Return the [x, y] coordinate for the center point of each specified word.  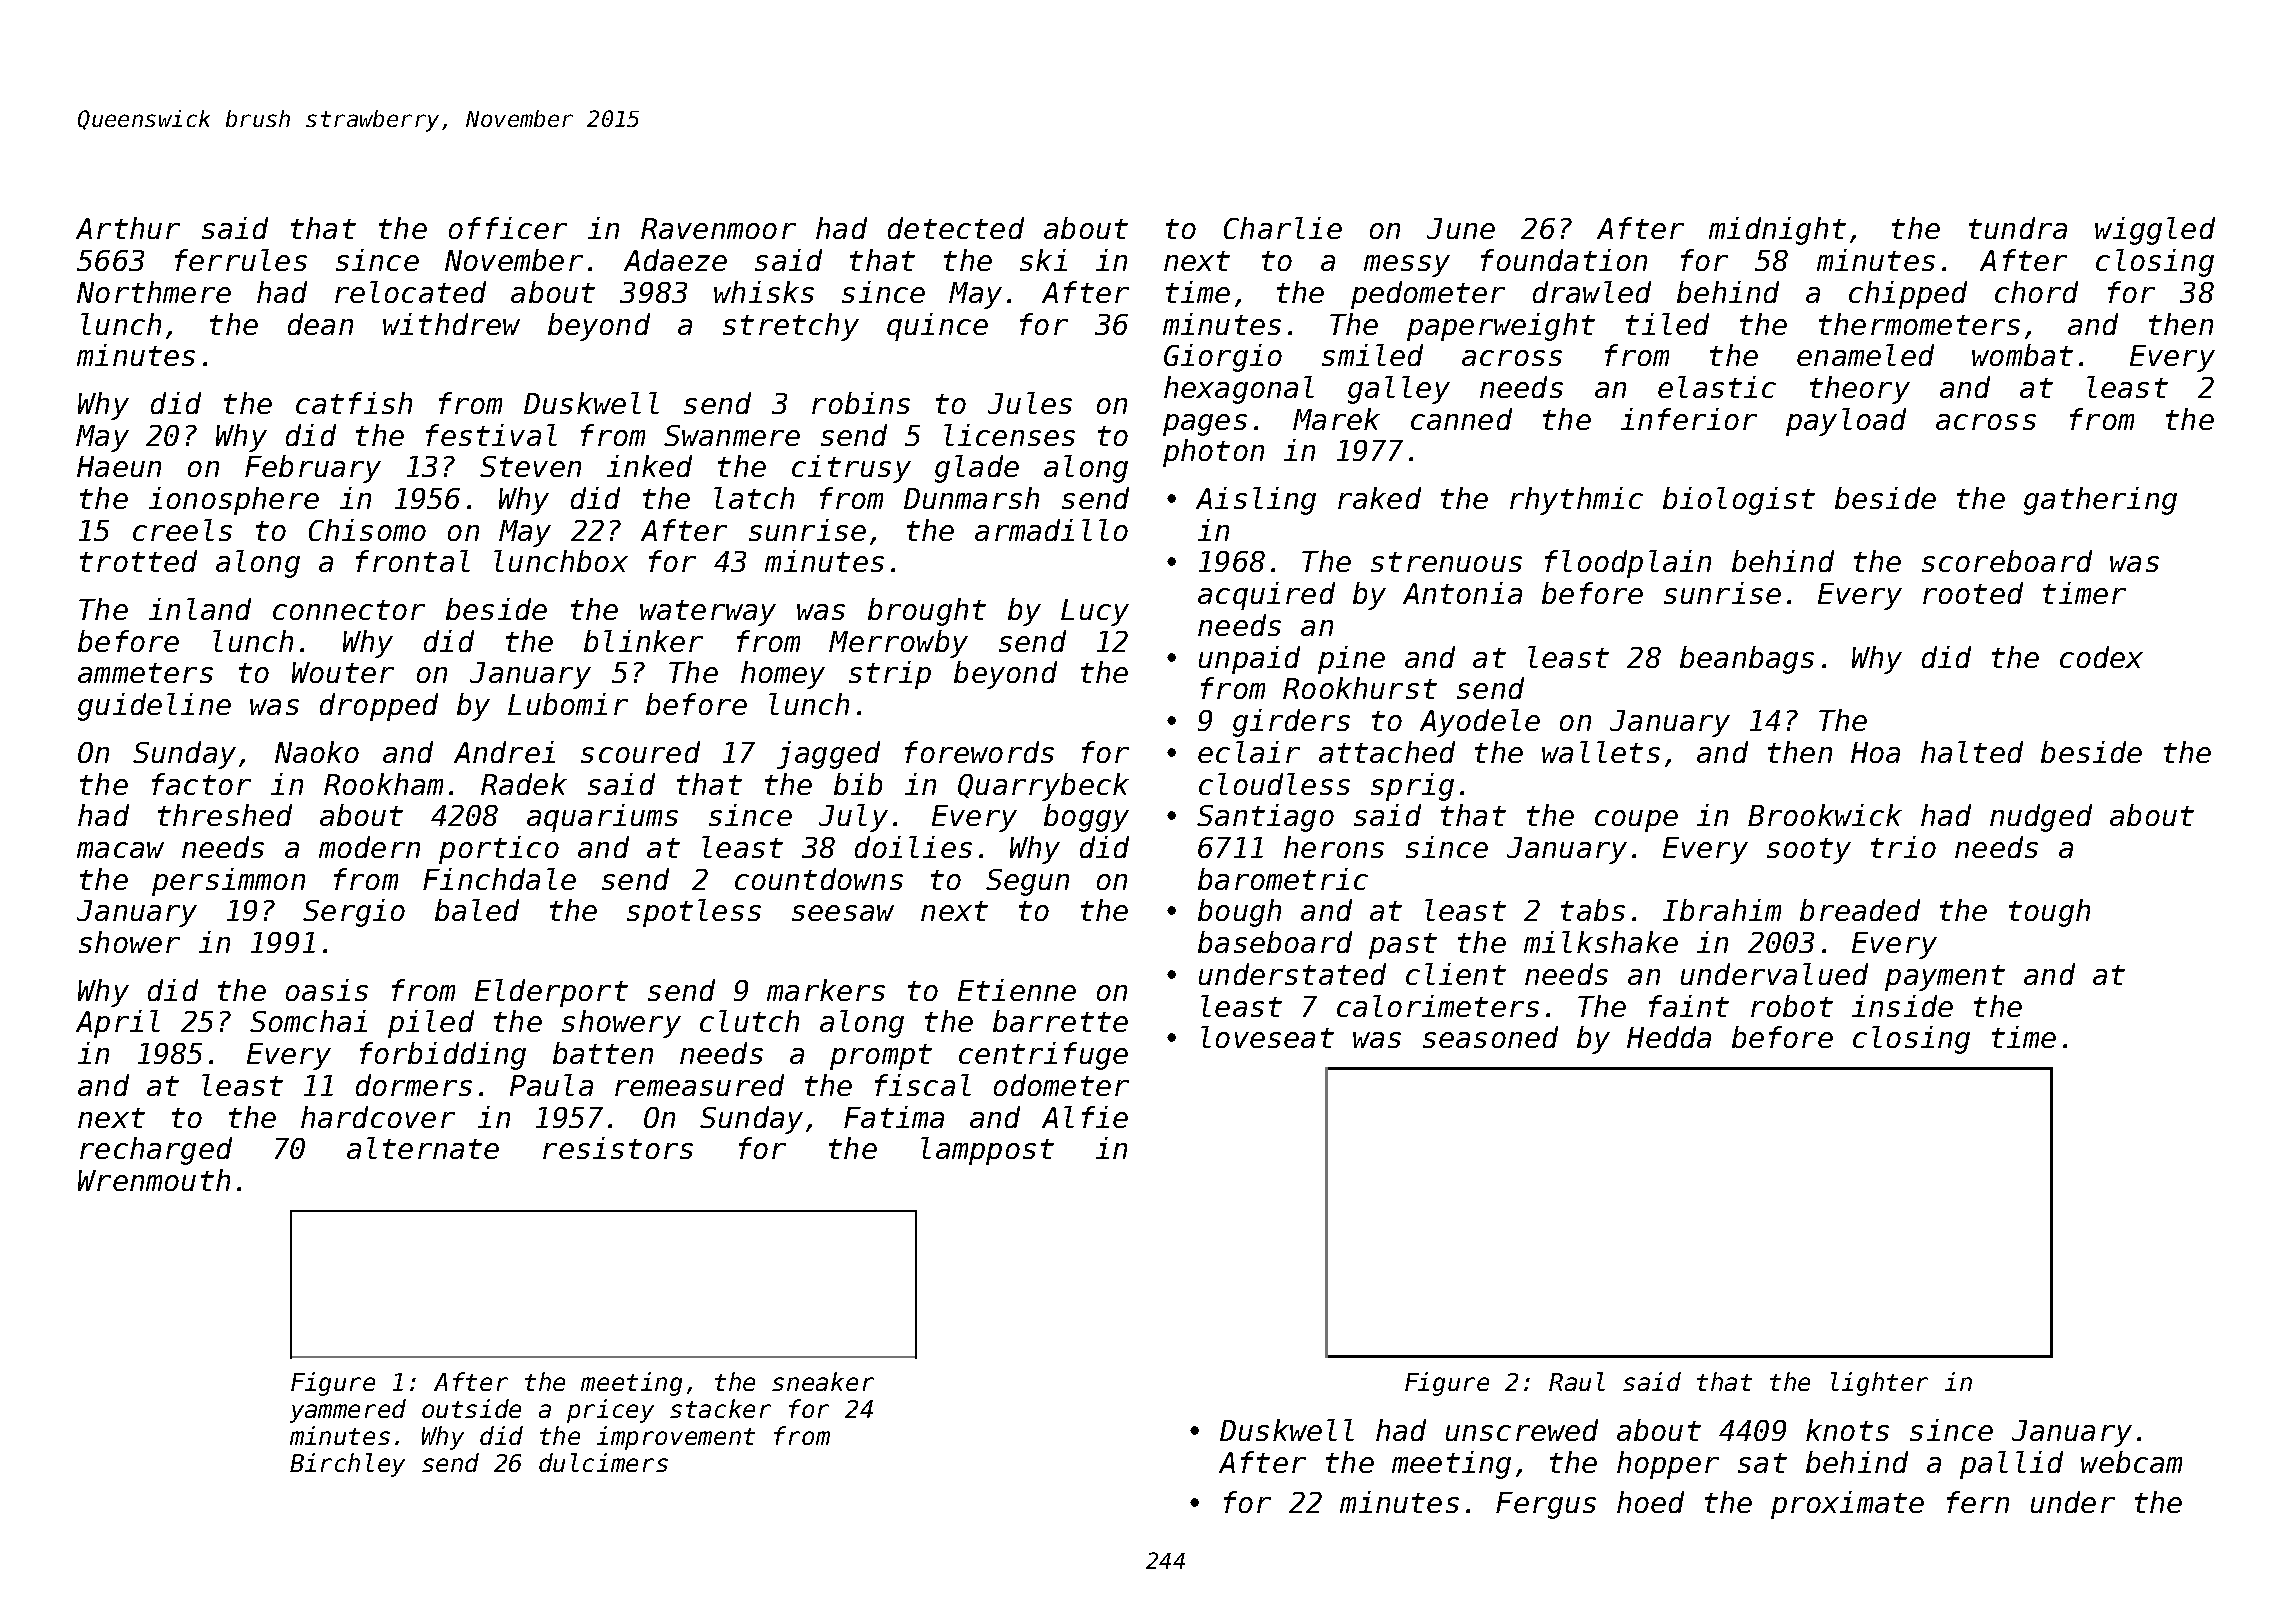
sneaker [823, 1381]
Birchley [347, 1465]
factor [201, 784]
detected [956, 228]
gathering [2100, 501]
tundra [2018, 228]
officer [508, 228]
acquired [1266, 596]
